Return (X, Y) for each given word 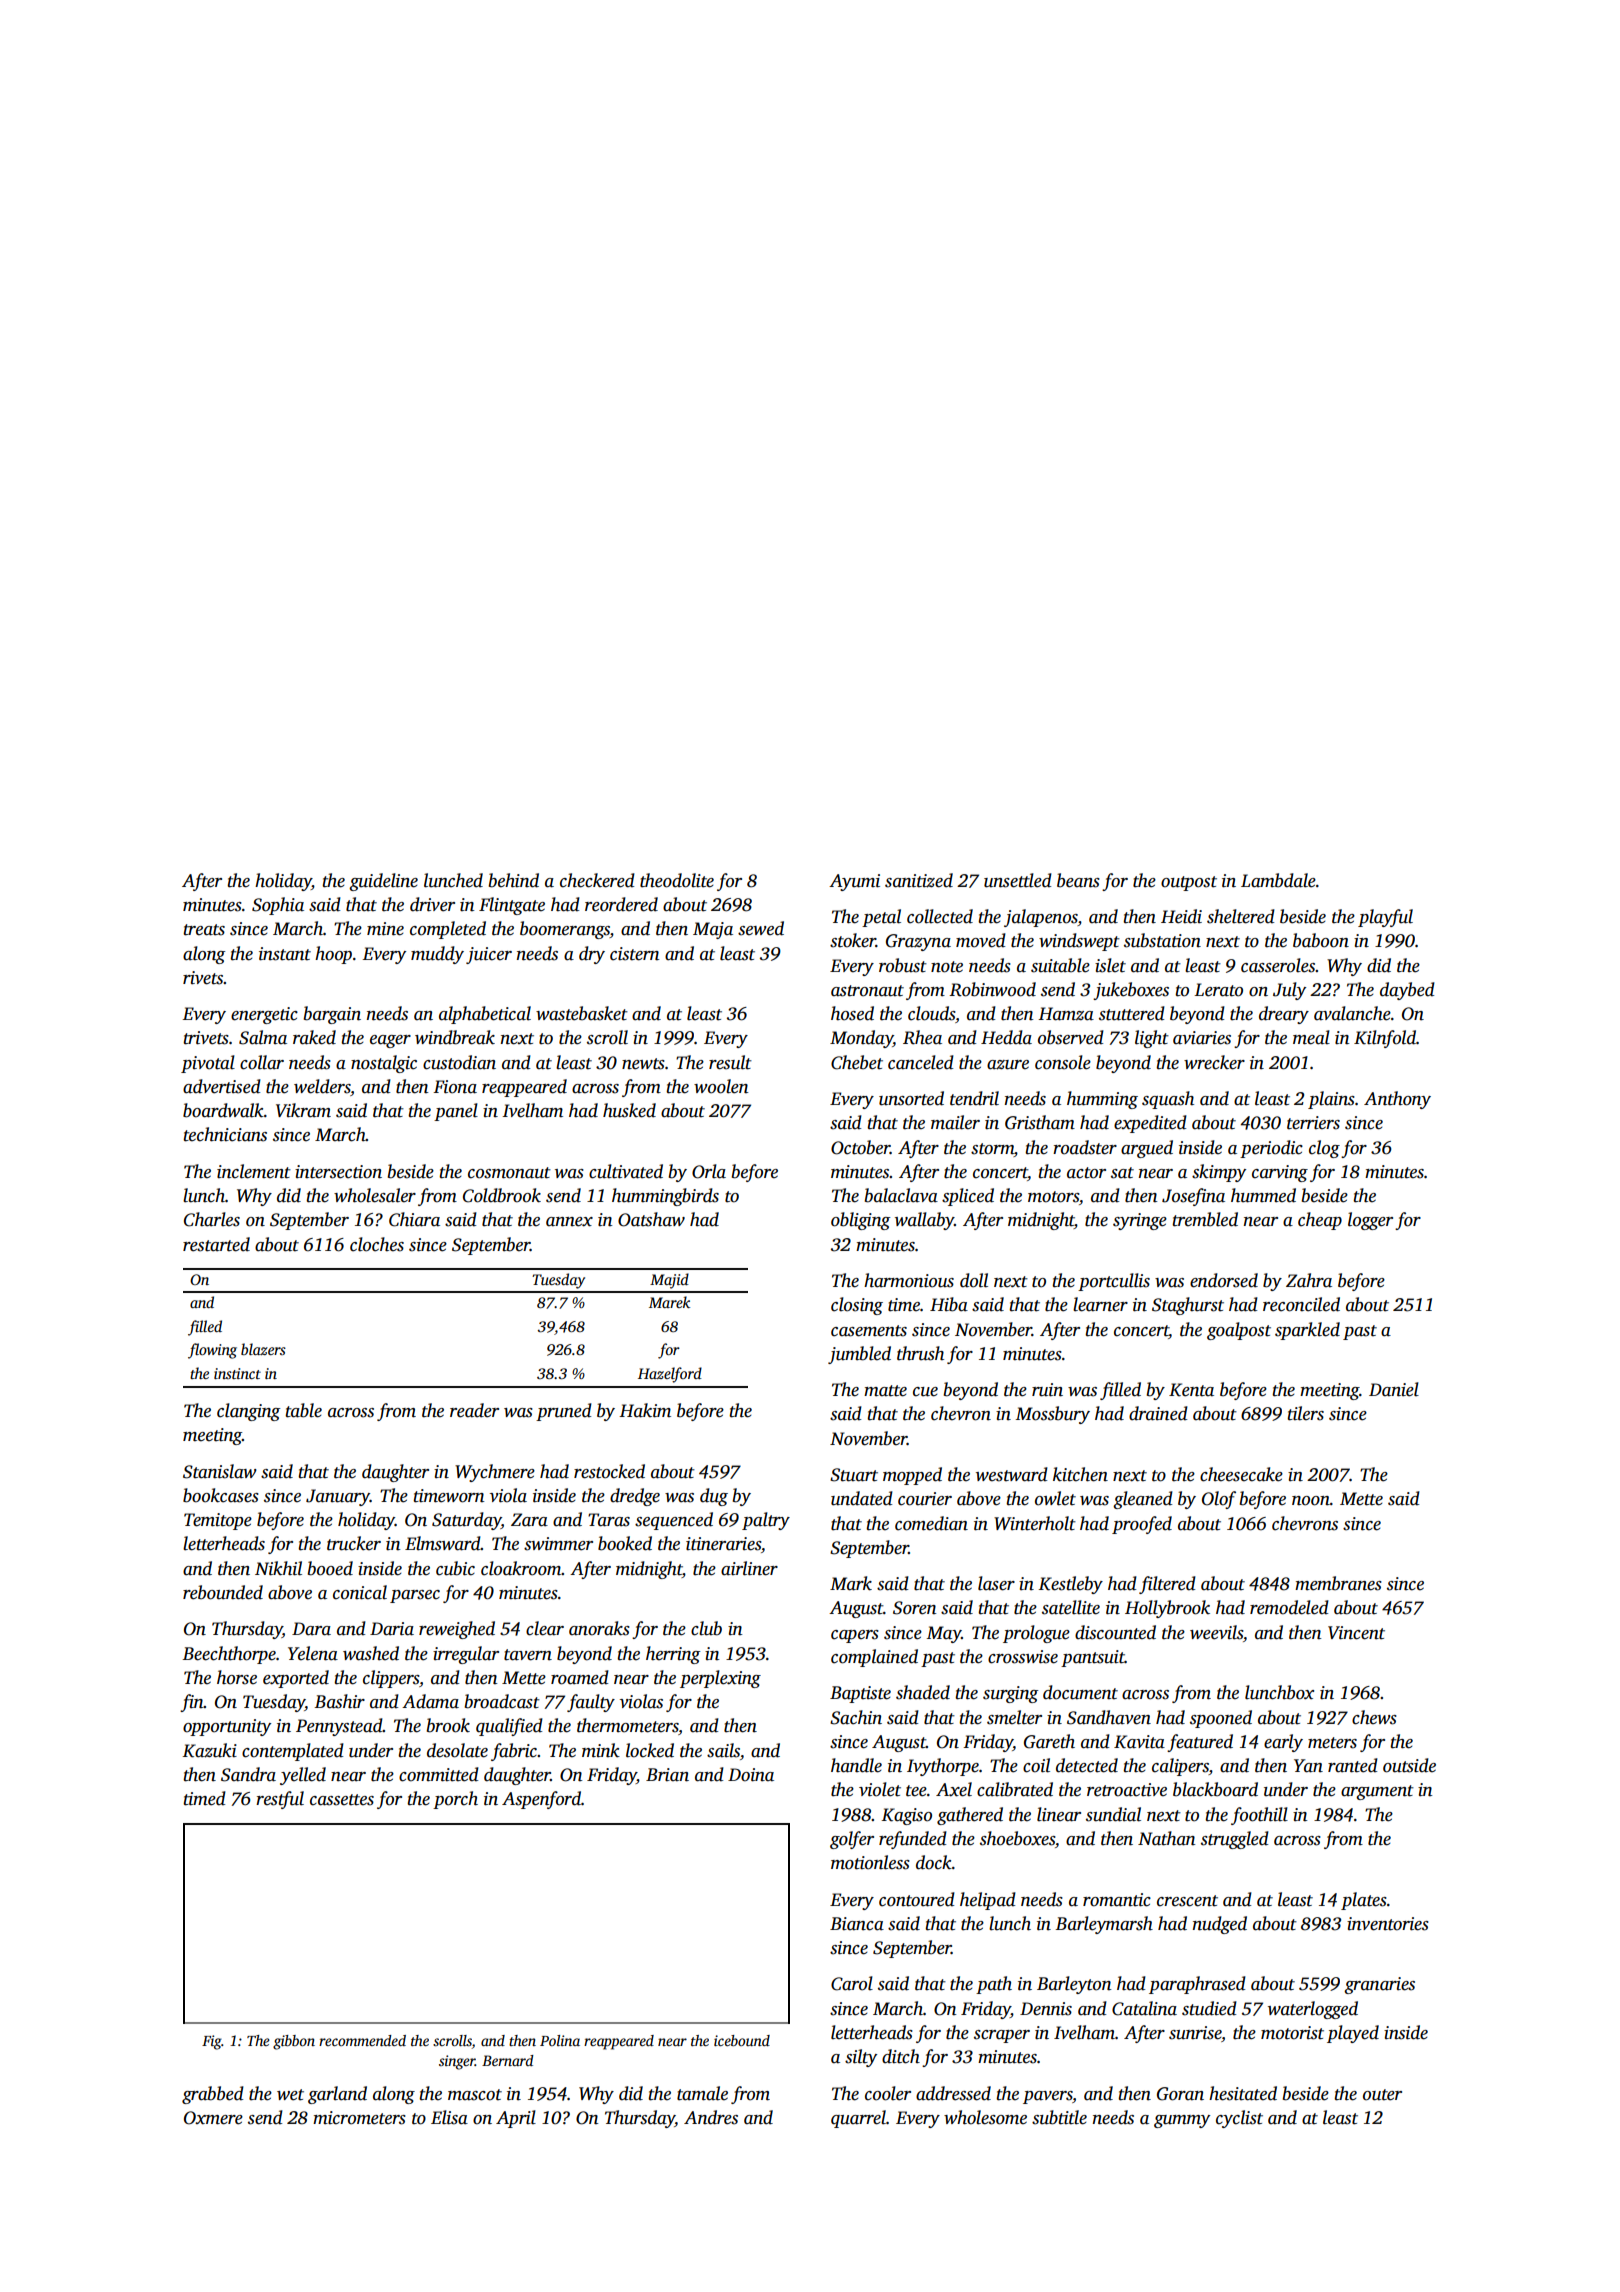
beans (1078, 880)
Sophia (278, 906)
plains (1331, 1100)
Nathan (1167, 1838)
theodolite (677, 880)
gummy (1182, 2121)
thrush (920, 1353)
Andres (711, 2117)
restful (280, 1800)
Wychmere (495, 1473)
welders (322, 1086)
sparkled (1307, 1331)
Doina (751, 1775)
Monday (861, 1039)
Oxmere (213, 2118)
